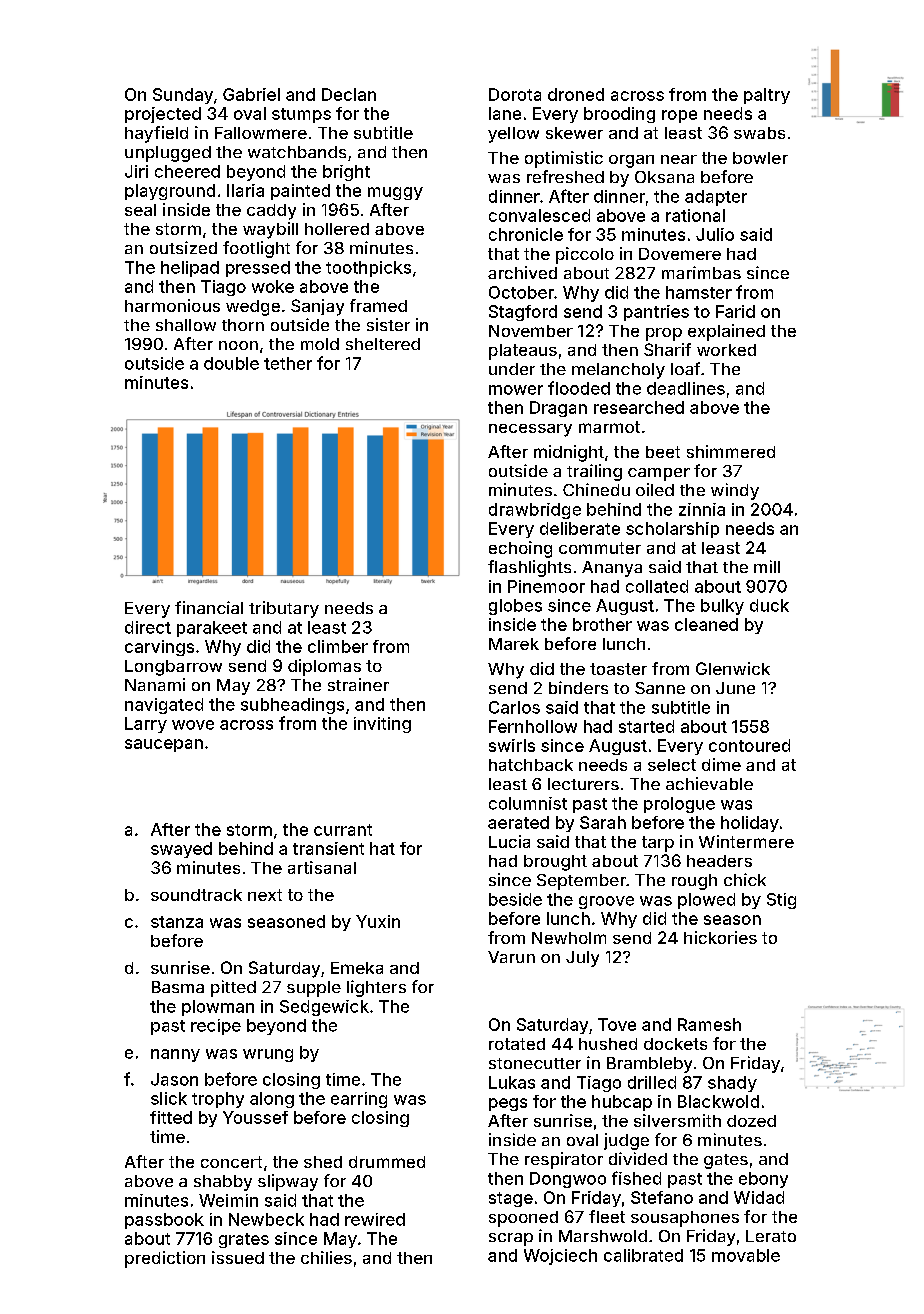  What do you see at coordinates (759, 1197) in the document?
I see `Widad` at bounding box center [759, 1197].
